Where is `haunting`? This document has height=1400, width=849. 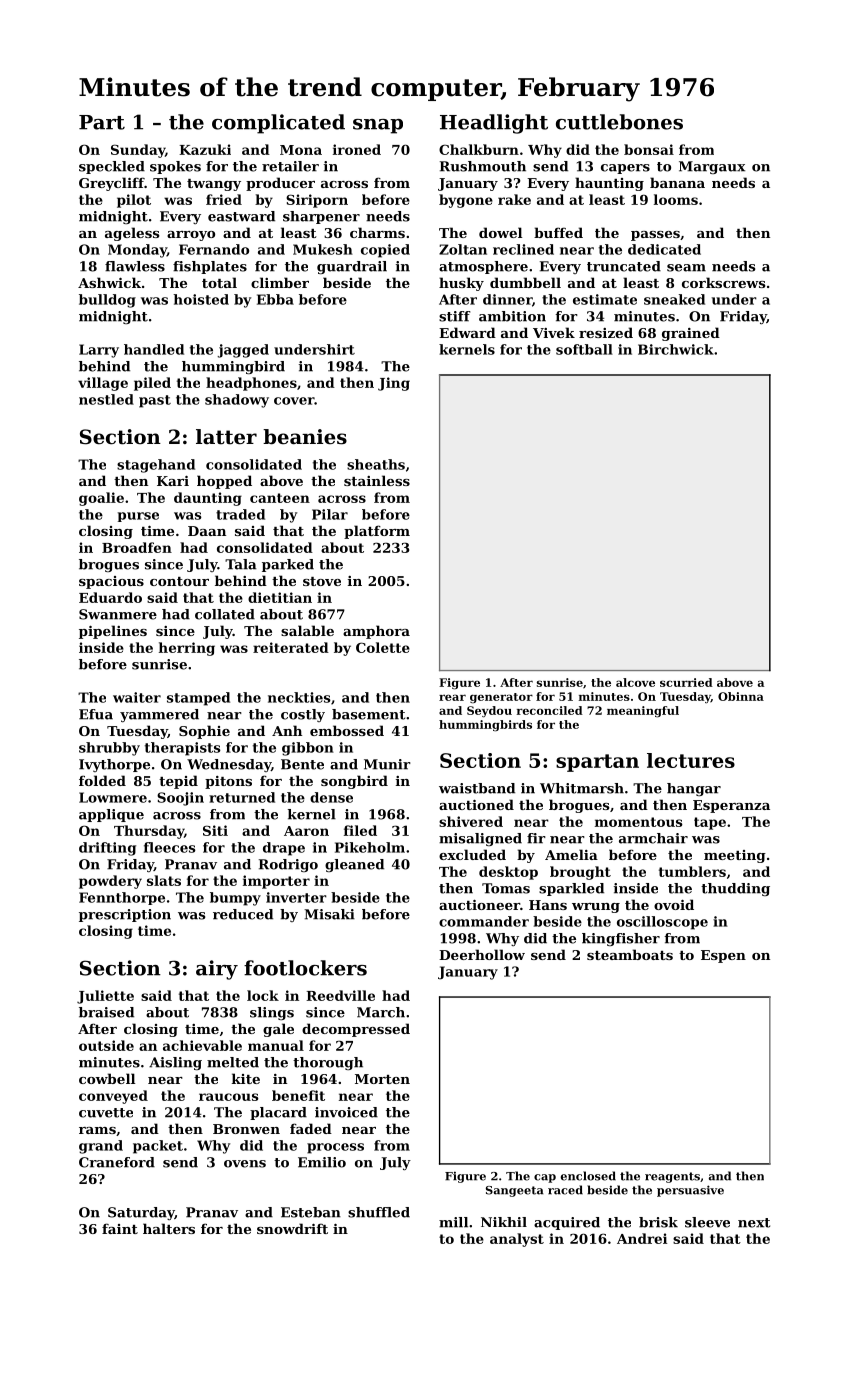 haunting is located at coordinates (609, 184).
